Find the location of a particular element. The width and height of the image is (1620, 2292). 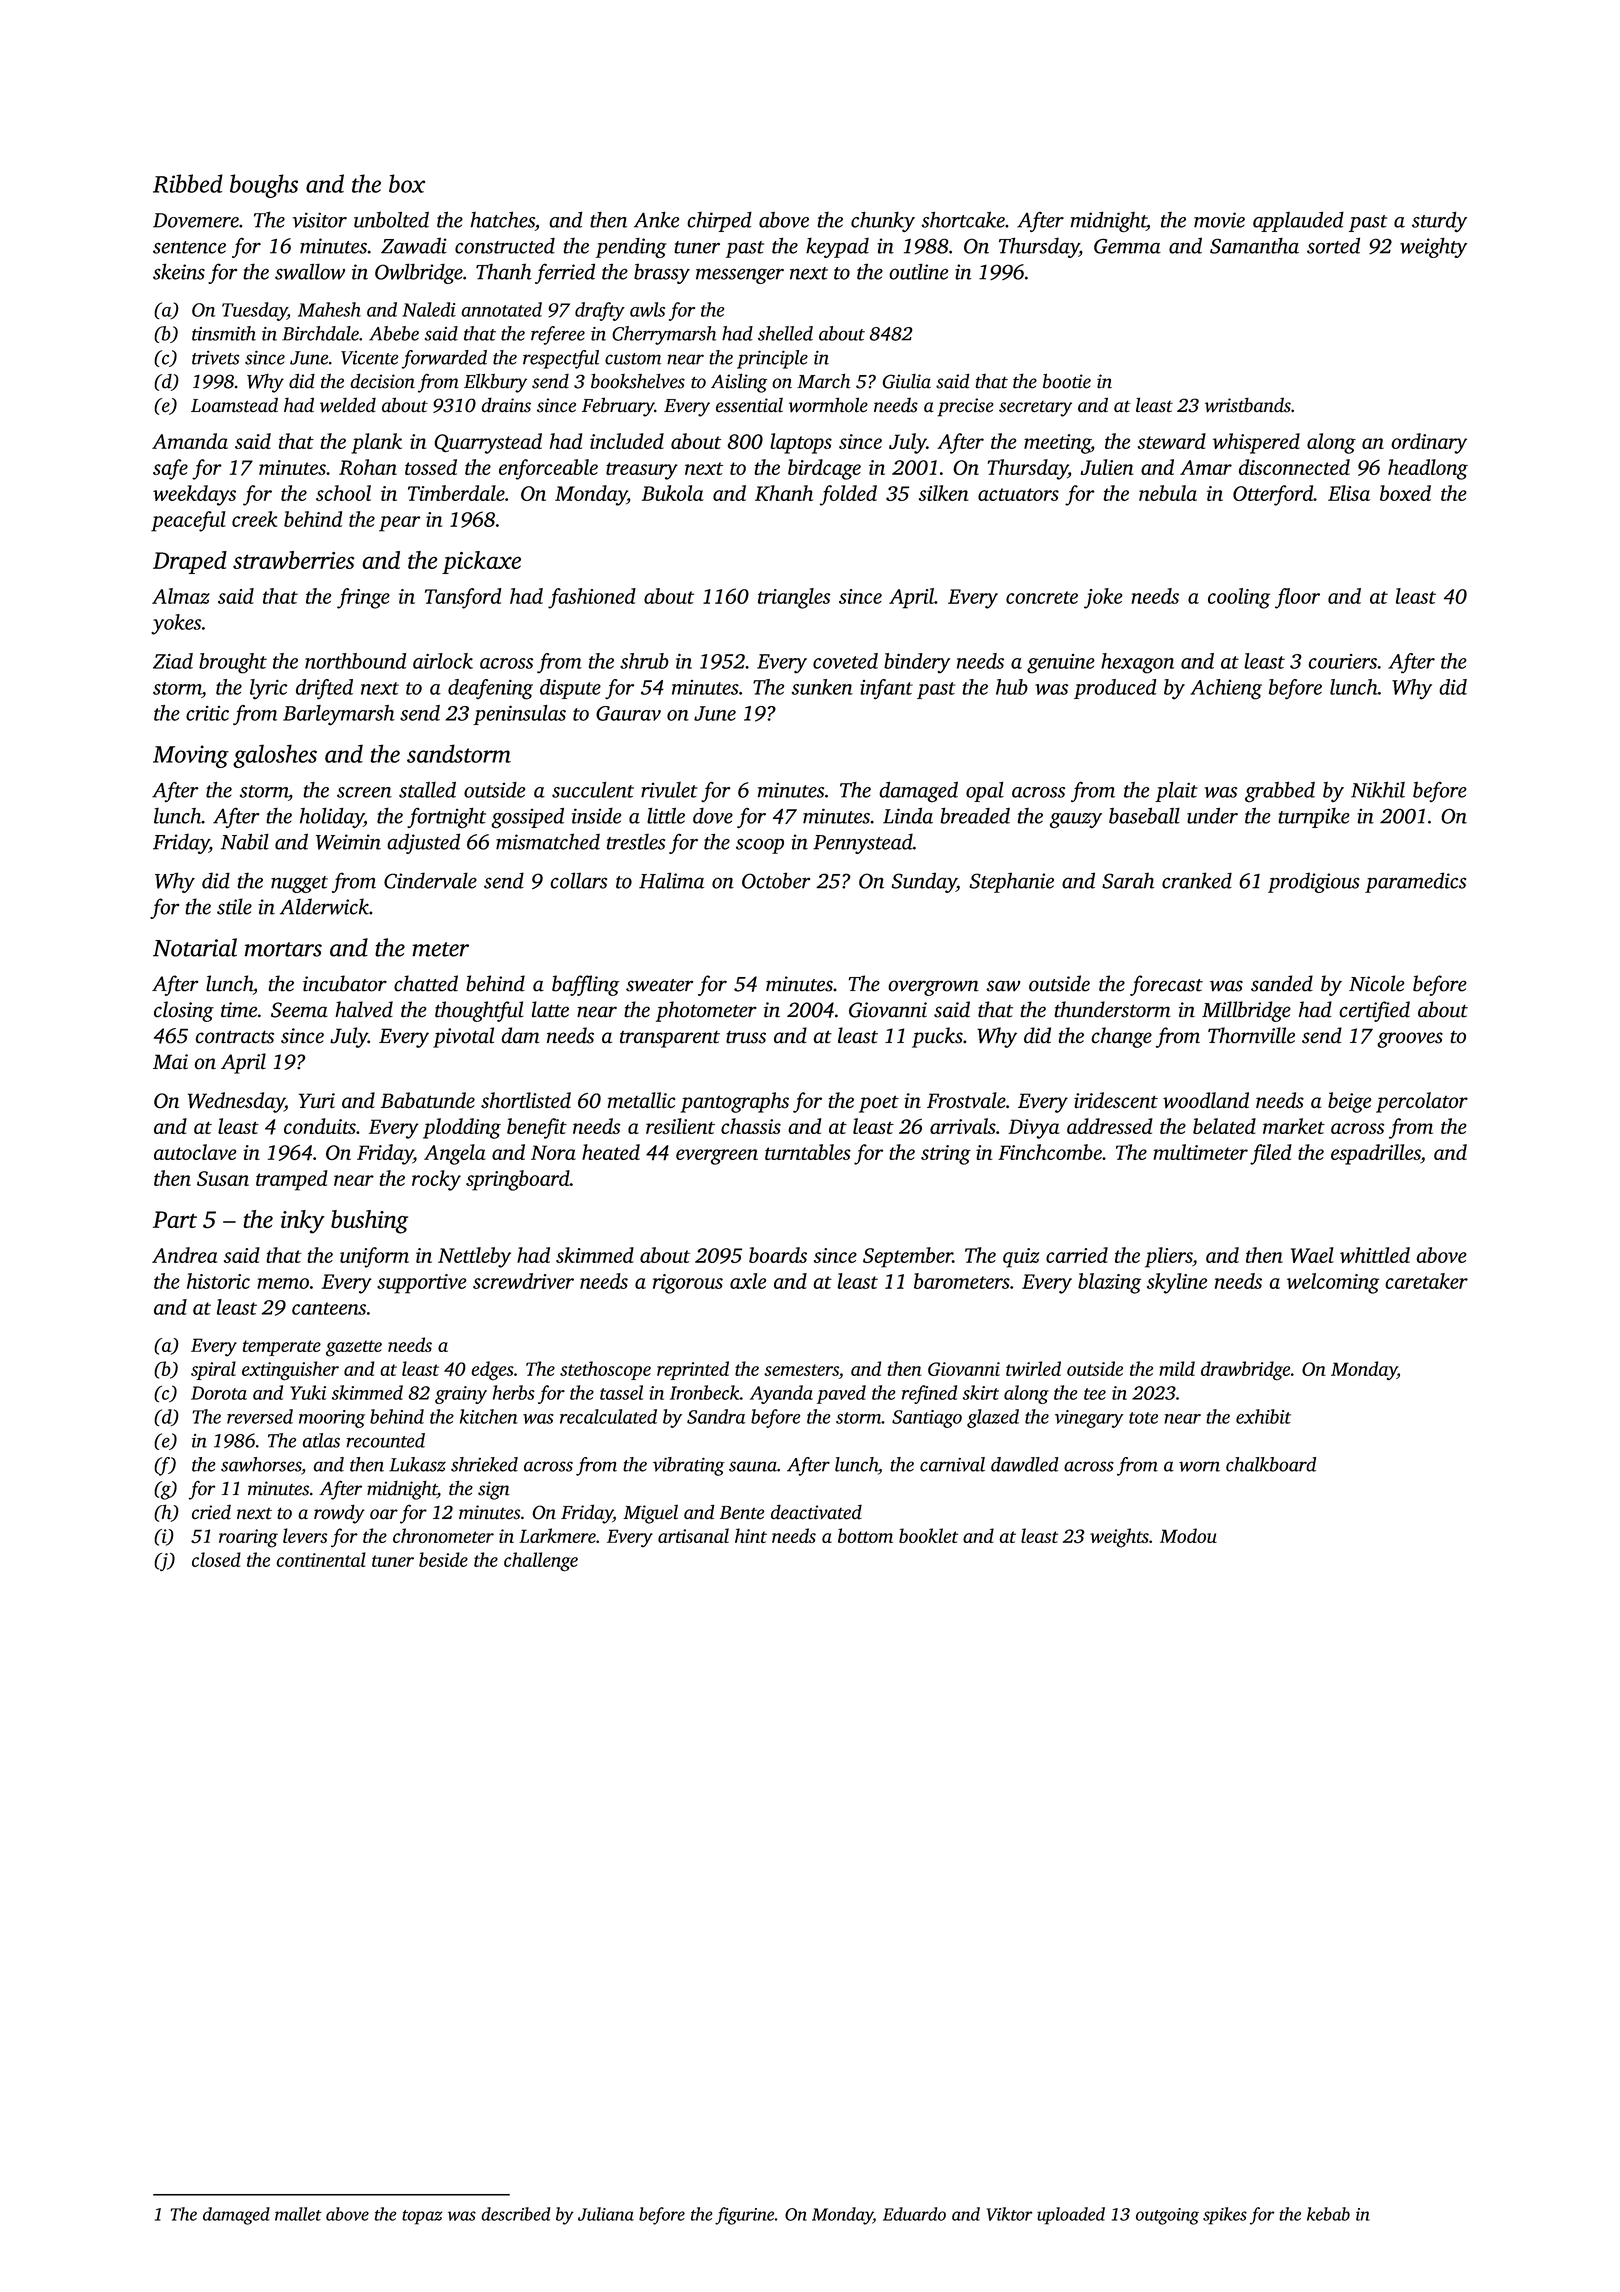

sturdy is located at coordinates (1439, 221).
